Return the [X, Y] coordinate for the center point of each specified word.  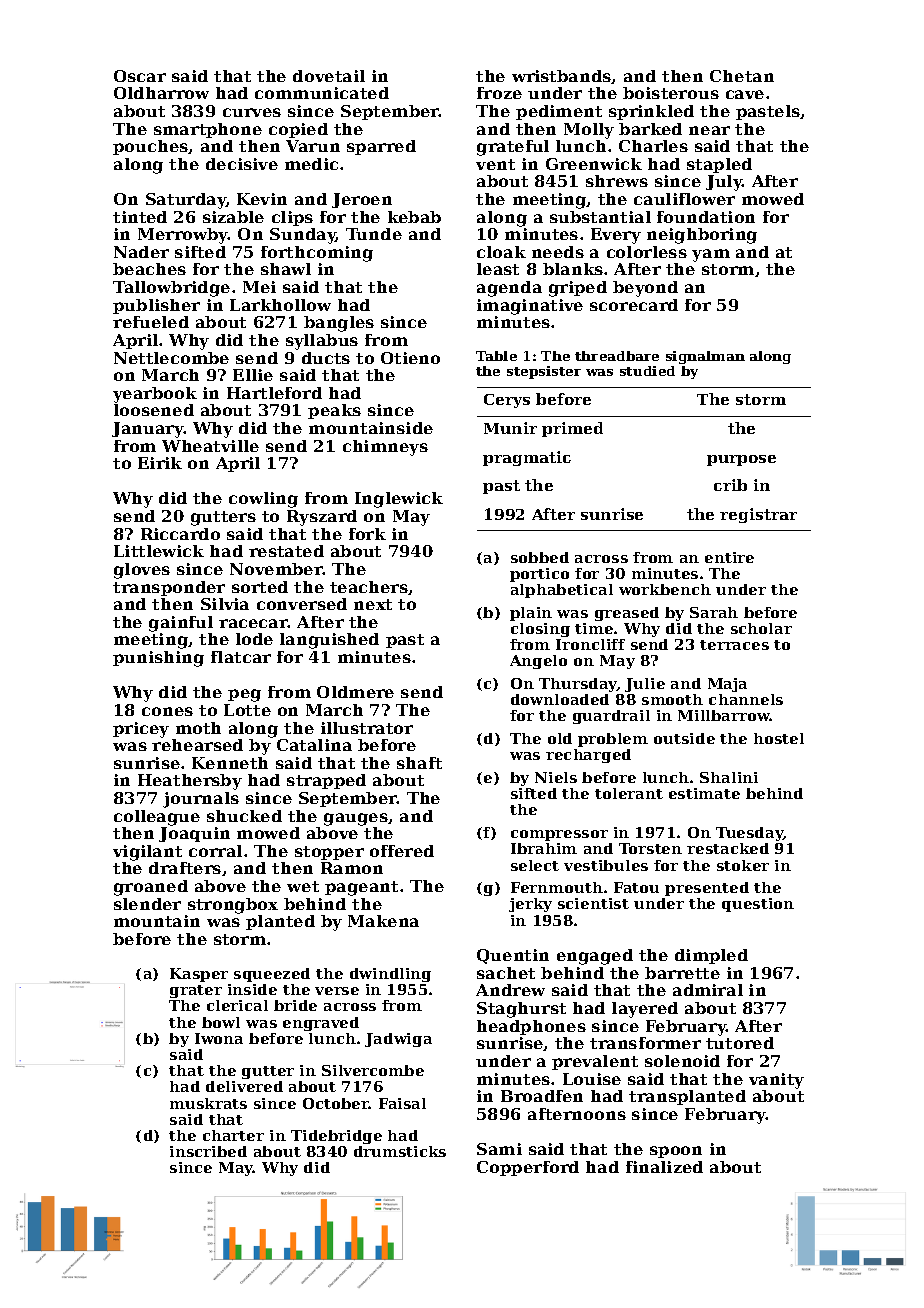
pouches [151, 147]
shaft [419, 763]
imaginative [530, 307]
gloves [142, 571]
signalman [705, 357]
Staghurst [521, 1010]
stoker [743, 865]
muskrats [208, 1103]
